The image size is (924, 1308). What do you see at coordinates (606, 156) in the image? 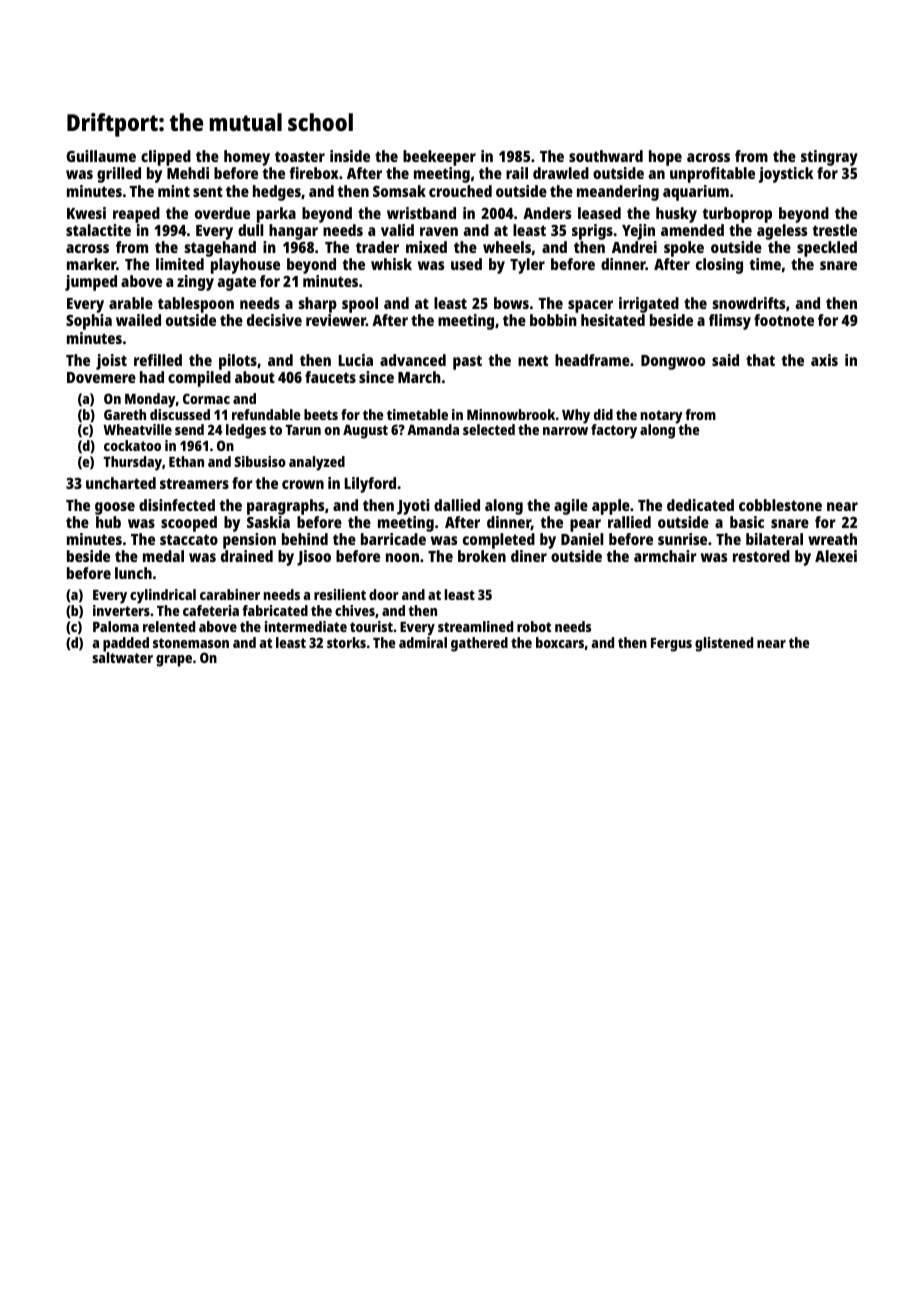
I see `southward` at bounding box center [606, 156].
